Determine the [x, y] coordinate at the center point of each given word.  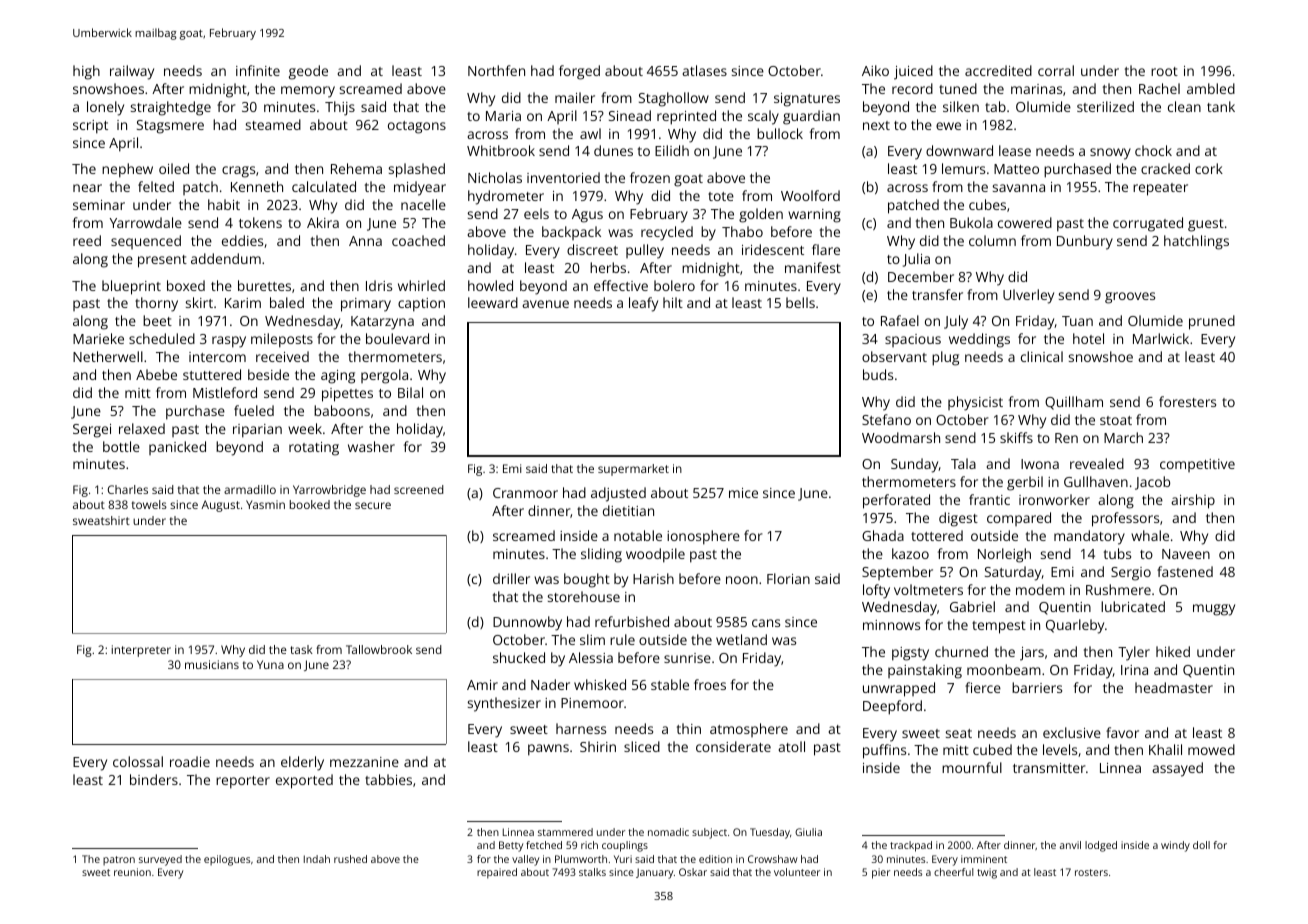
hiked [1173, 651]
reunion [132, 872]
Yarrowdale [146, 222]
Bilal [410, 392]
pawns [548, 750]
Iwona [1040, 464]
